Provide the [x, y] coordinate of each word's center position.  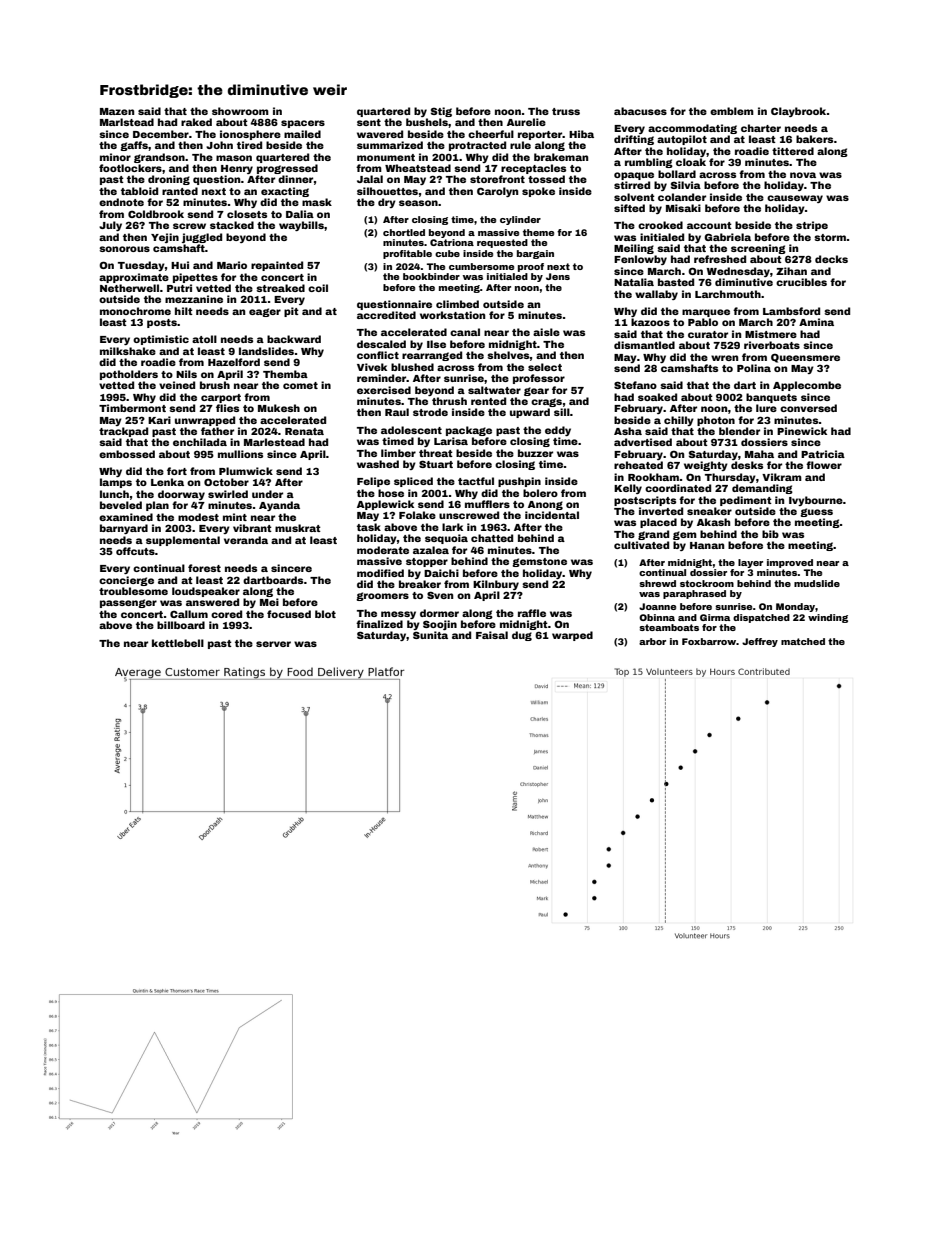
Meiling [634, 249]
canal [465, 332]
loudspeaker [206, 592]
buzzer [535, 453]
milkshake [128, 351]
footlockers [130, 168]
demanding [762, 489]
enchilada [200, 442]
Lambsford [791, 311]
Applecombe [807, 386]
